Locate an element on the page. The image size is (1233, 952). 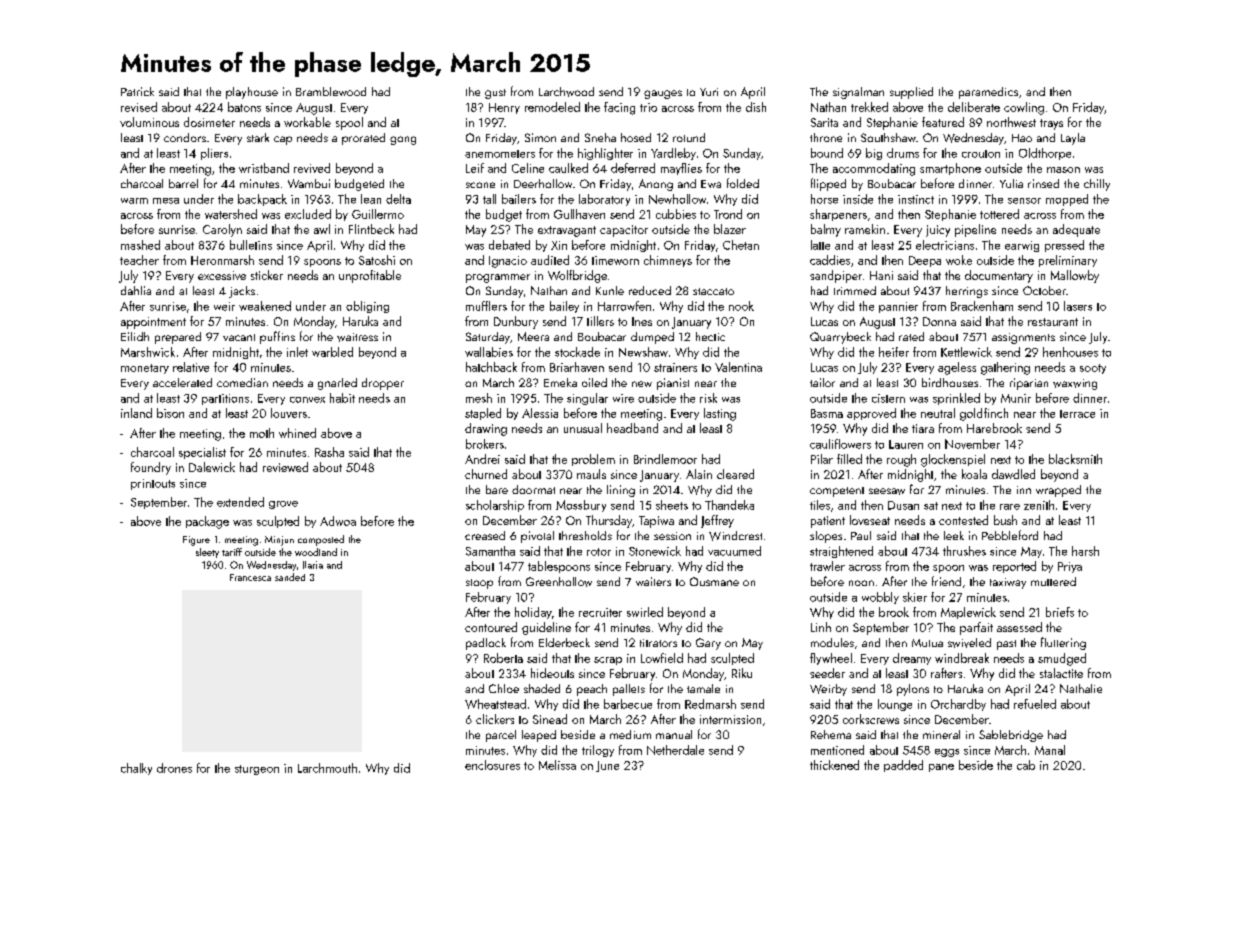
condors is located at coordinates (185, 137).
